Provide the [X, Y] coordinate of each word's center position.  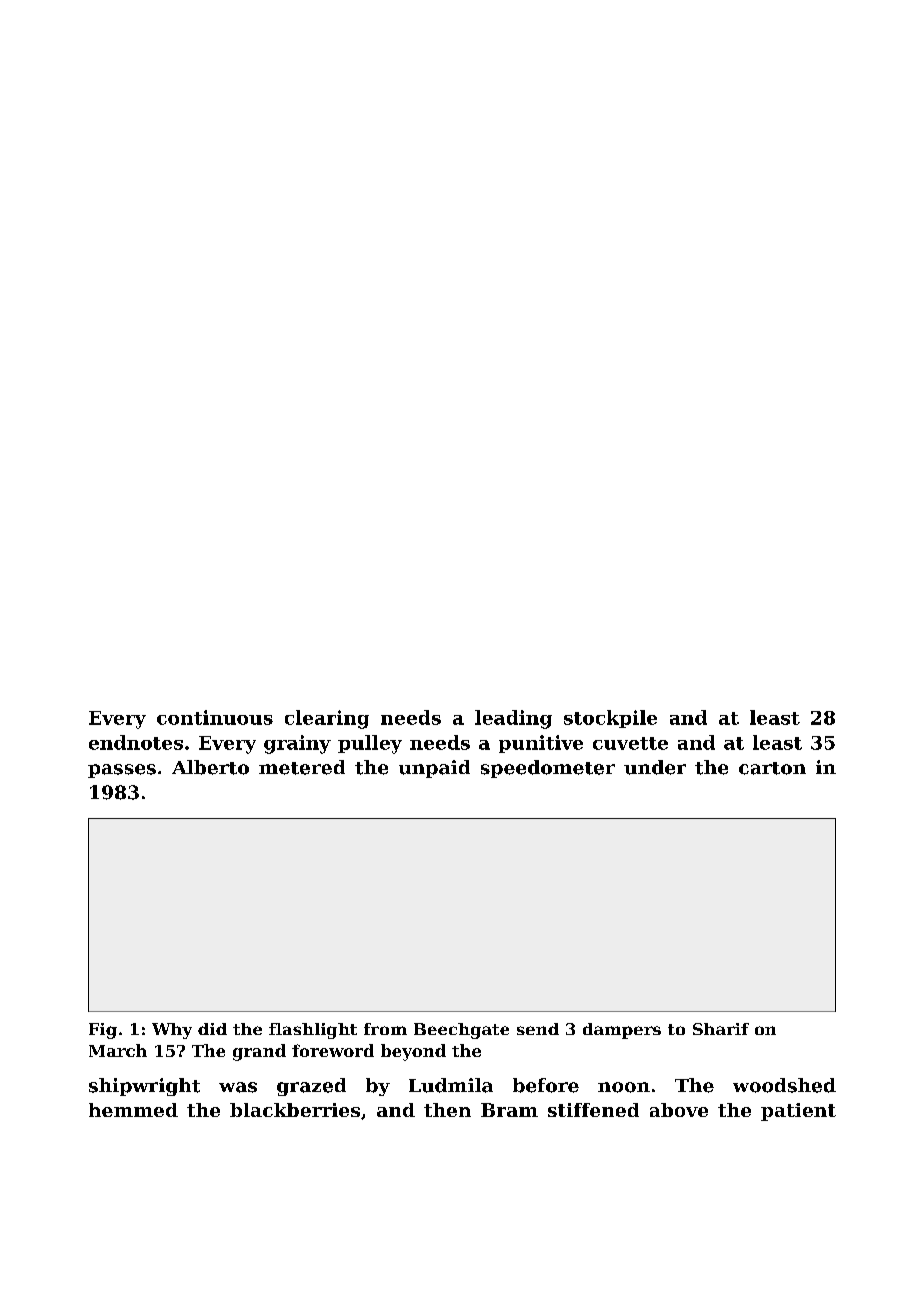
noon [624, 1087]
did [212, 1029]
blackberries [295, 1110]
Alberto [210, 767]
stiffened [593, 1110]
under [655, 767]
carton [772, 768]
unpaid [434, 769]
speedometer [548, 769]
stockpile [610, 719]
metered [302, 767]
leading [513, 719]
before [546, 1085]
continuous [215, 717]
